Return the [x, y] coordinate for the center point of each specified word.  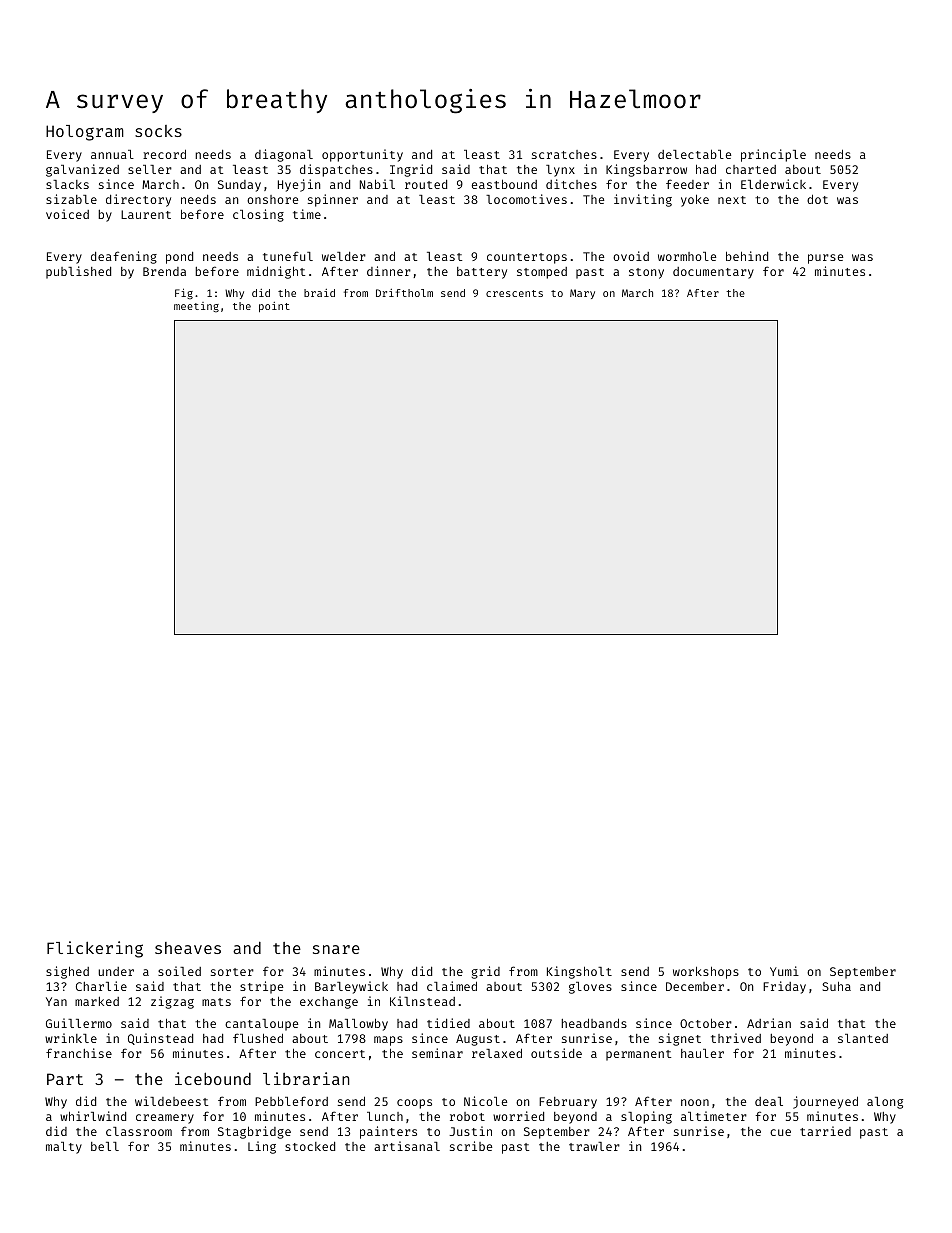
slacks [67, 184]
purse [825, 259]
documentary [713, 273]
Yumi [784, 971]
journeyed [825, 1102]
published [78, 272]
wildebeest [171, 1101]
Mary [582, 294]
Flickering [95, 949]
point [274, 307]
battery [482, 273]
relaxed [497, 1053]
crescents [514, 293]
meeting [196, 307]
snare [336, 949]
